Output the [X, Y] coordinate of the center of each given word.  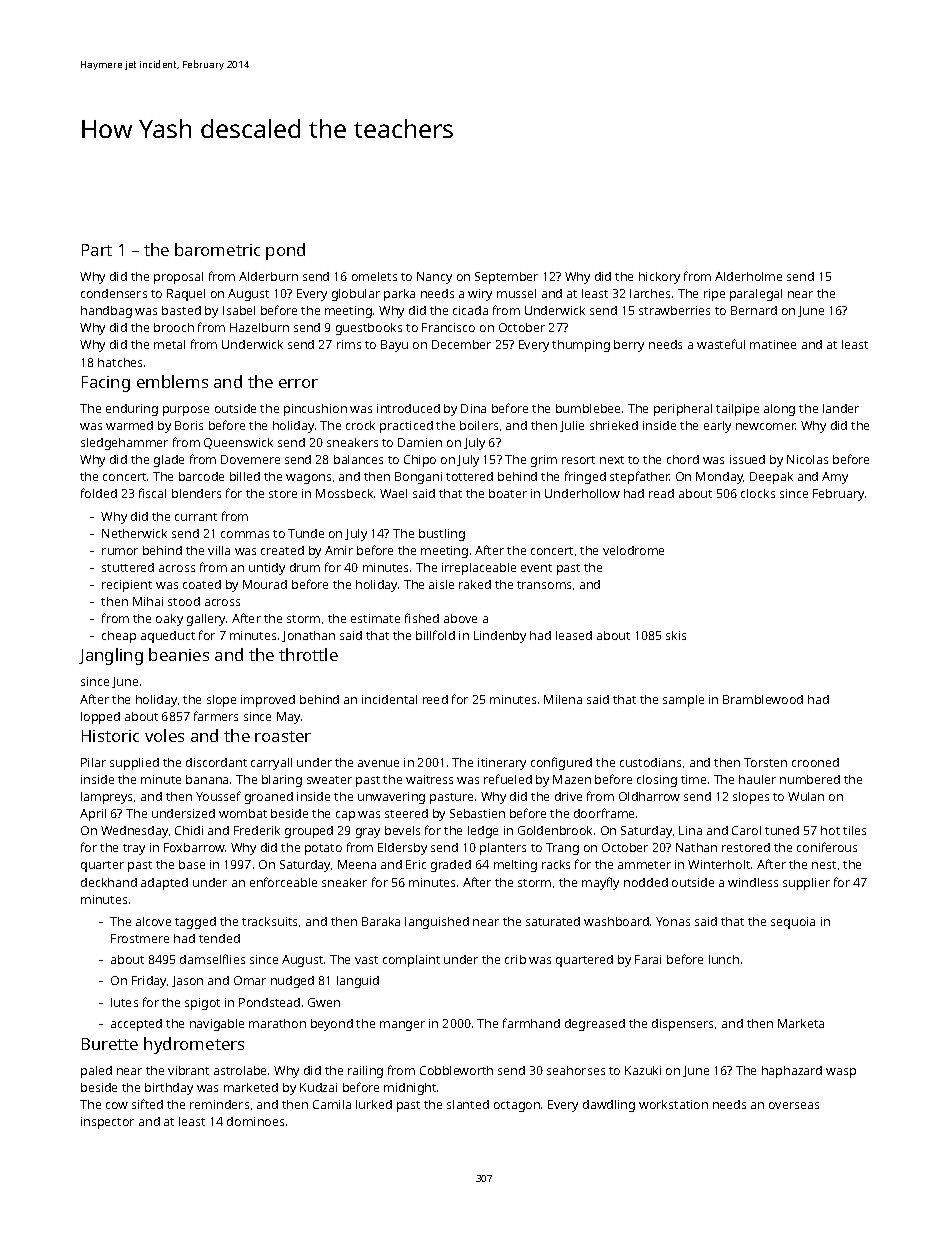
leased [574, 635]
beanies [179, 654]
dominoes [255, 1121]
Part [97, 250]
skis [676, 635]
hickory [659, 278]
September [506, 278]
